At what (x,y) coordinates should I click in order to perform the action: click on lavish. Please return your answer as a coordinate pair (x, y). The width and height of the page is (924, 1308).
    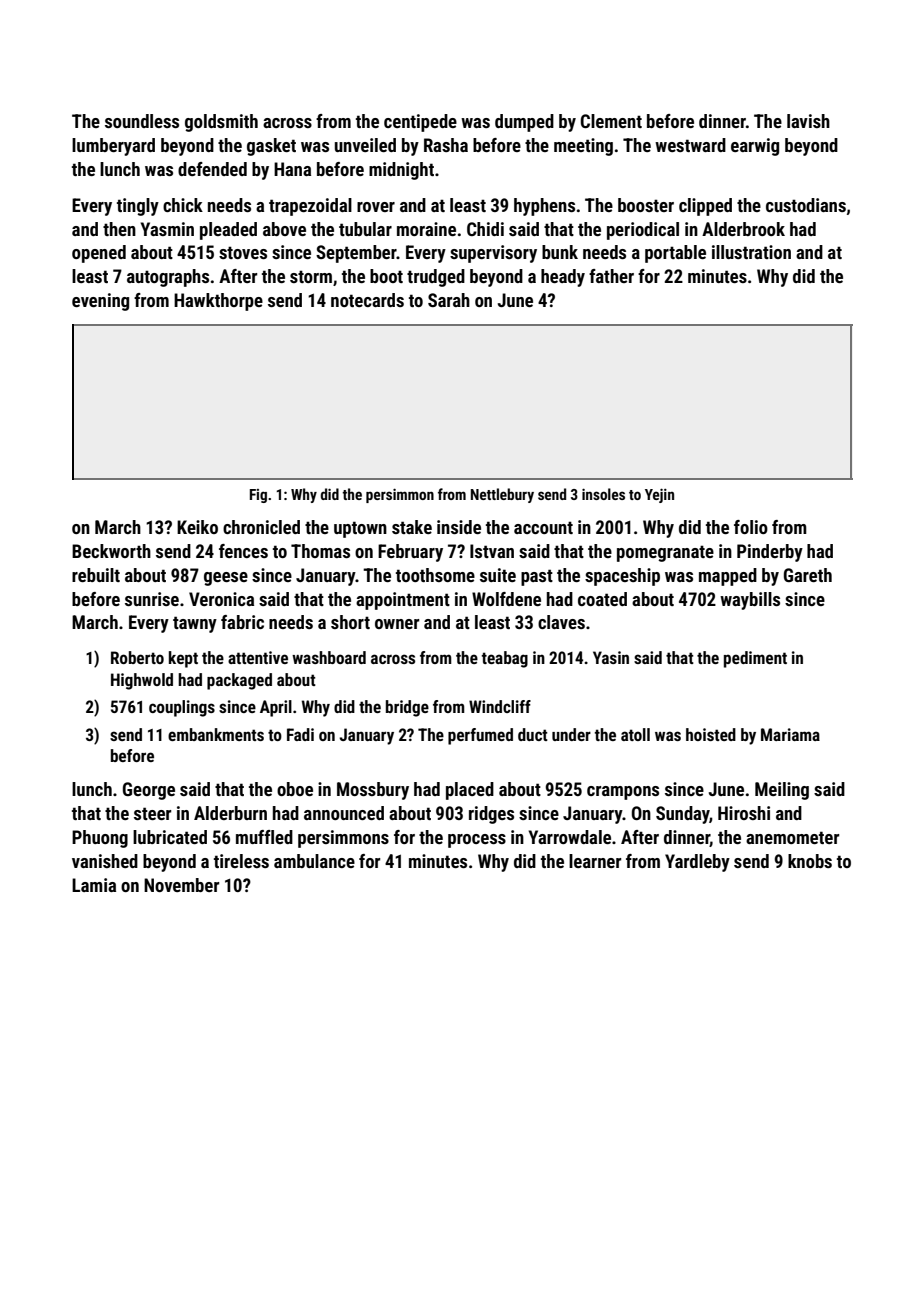
    Looking at the image, I should click on (808, 121).
